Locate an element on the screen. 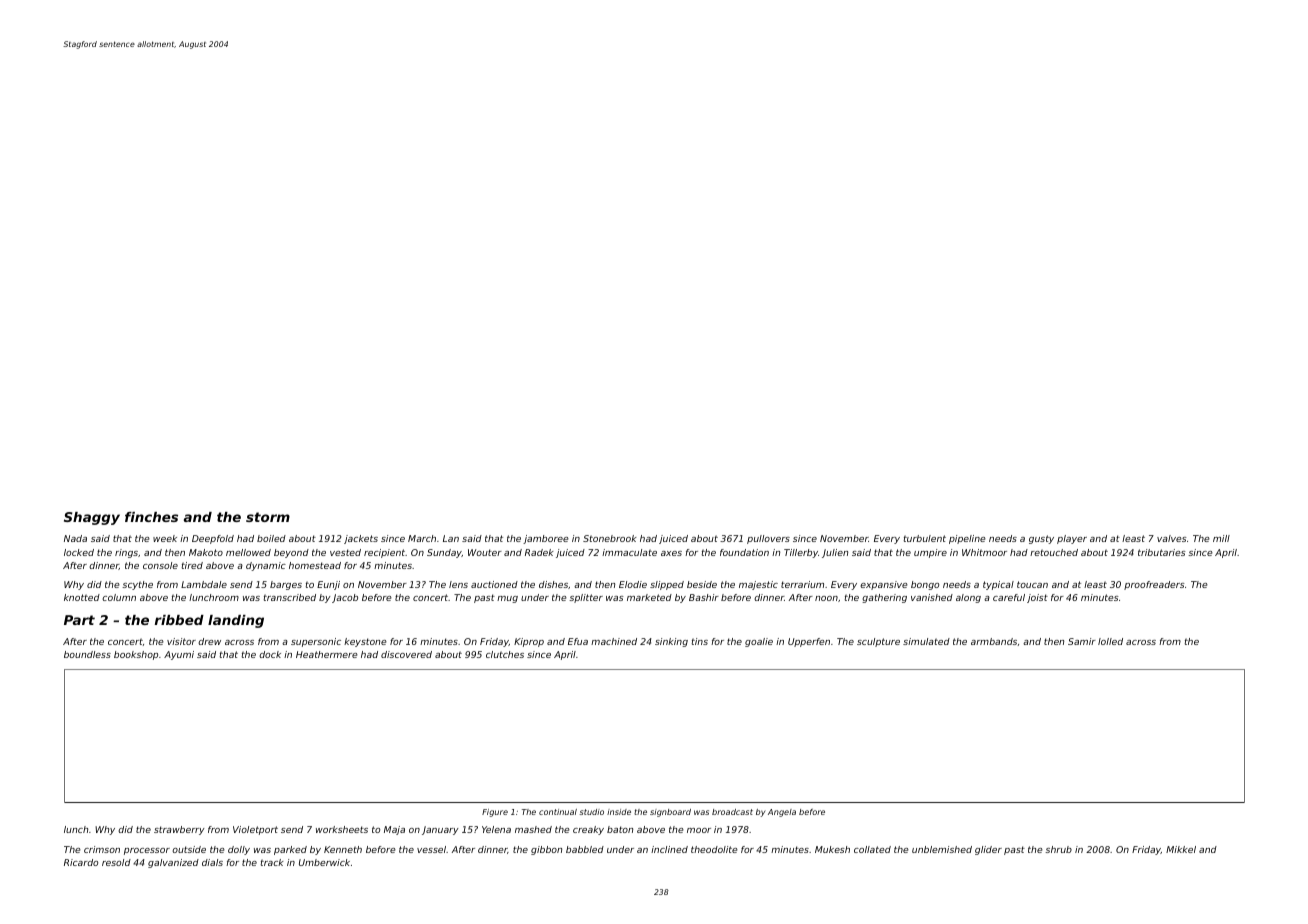 This screenshot has height=924, width=1308. simulated is located at coordinates (926, 641).
